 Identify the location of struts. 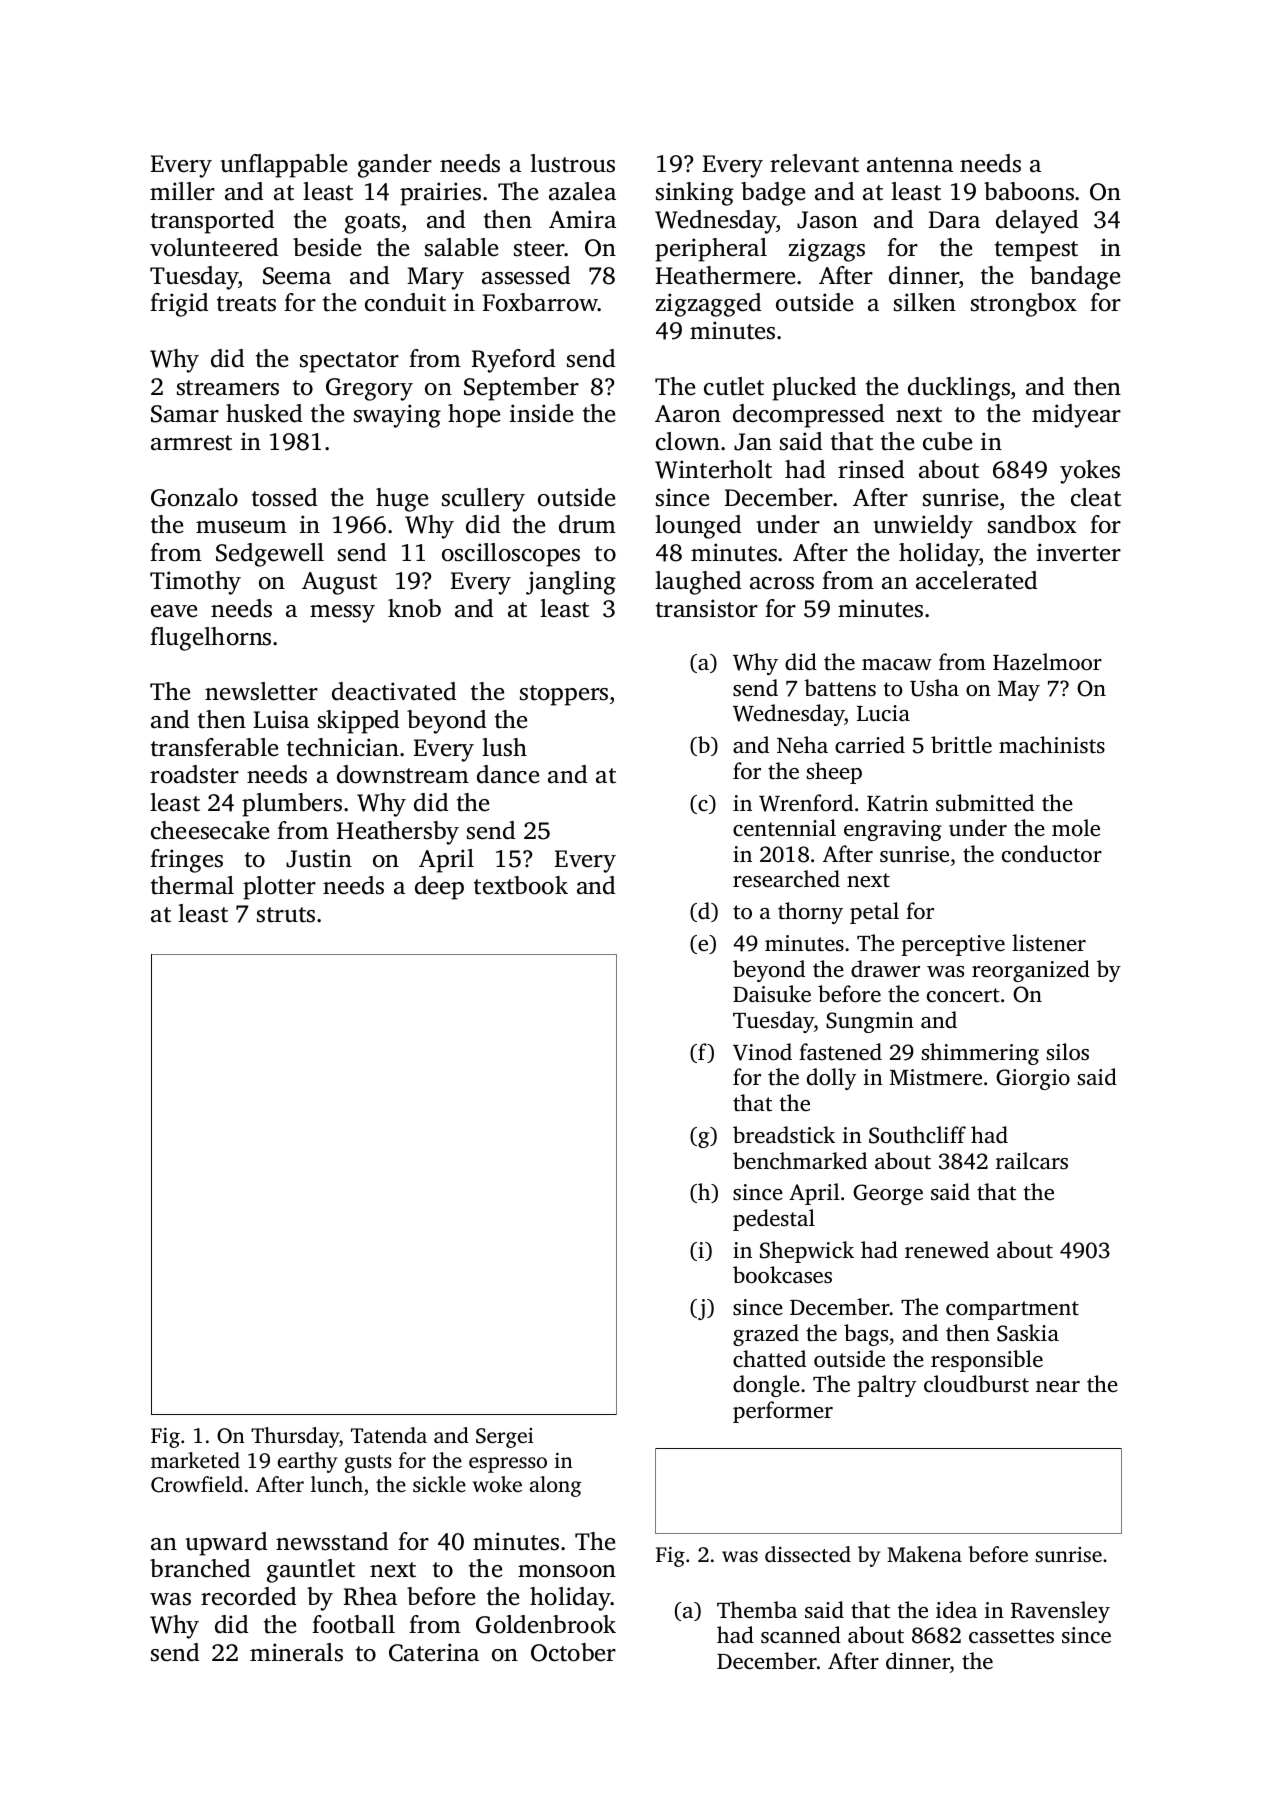
(286, 915).
